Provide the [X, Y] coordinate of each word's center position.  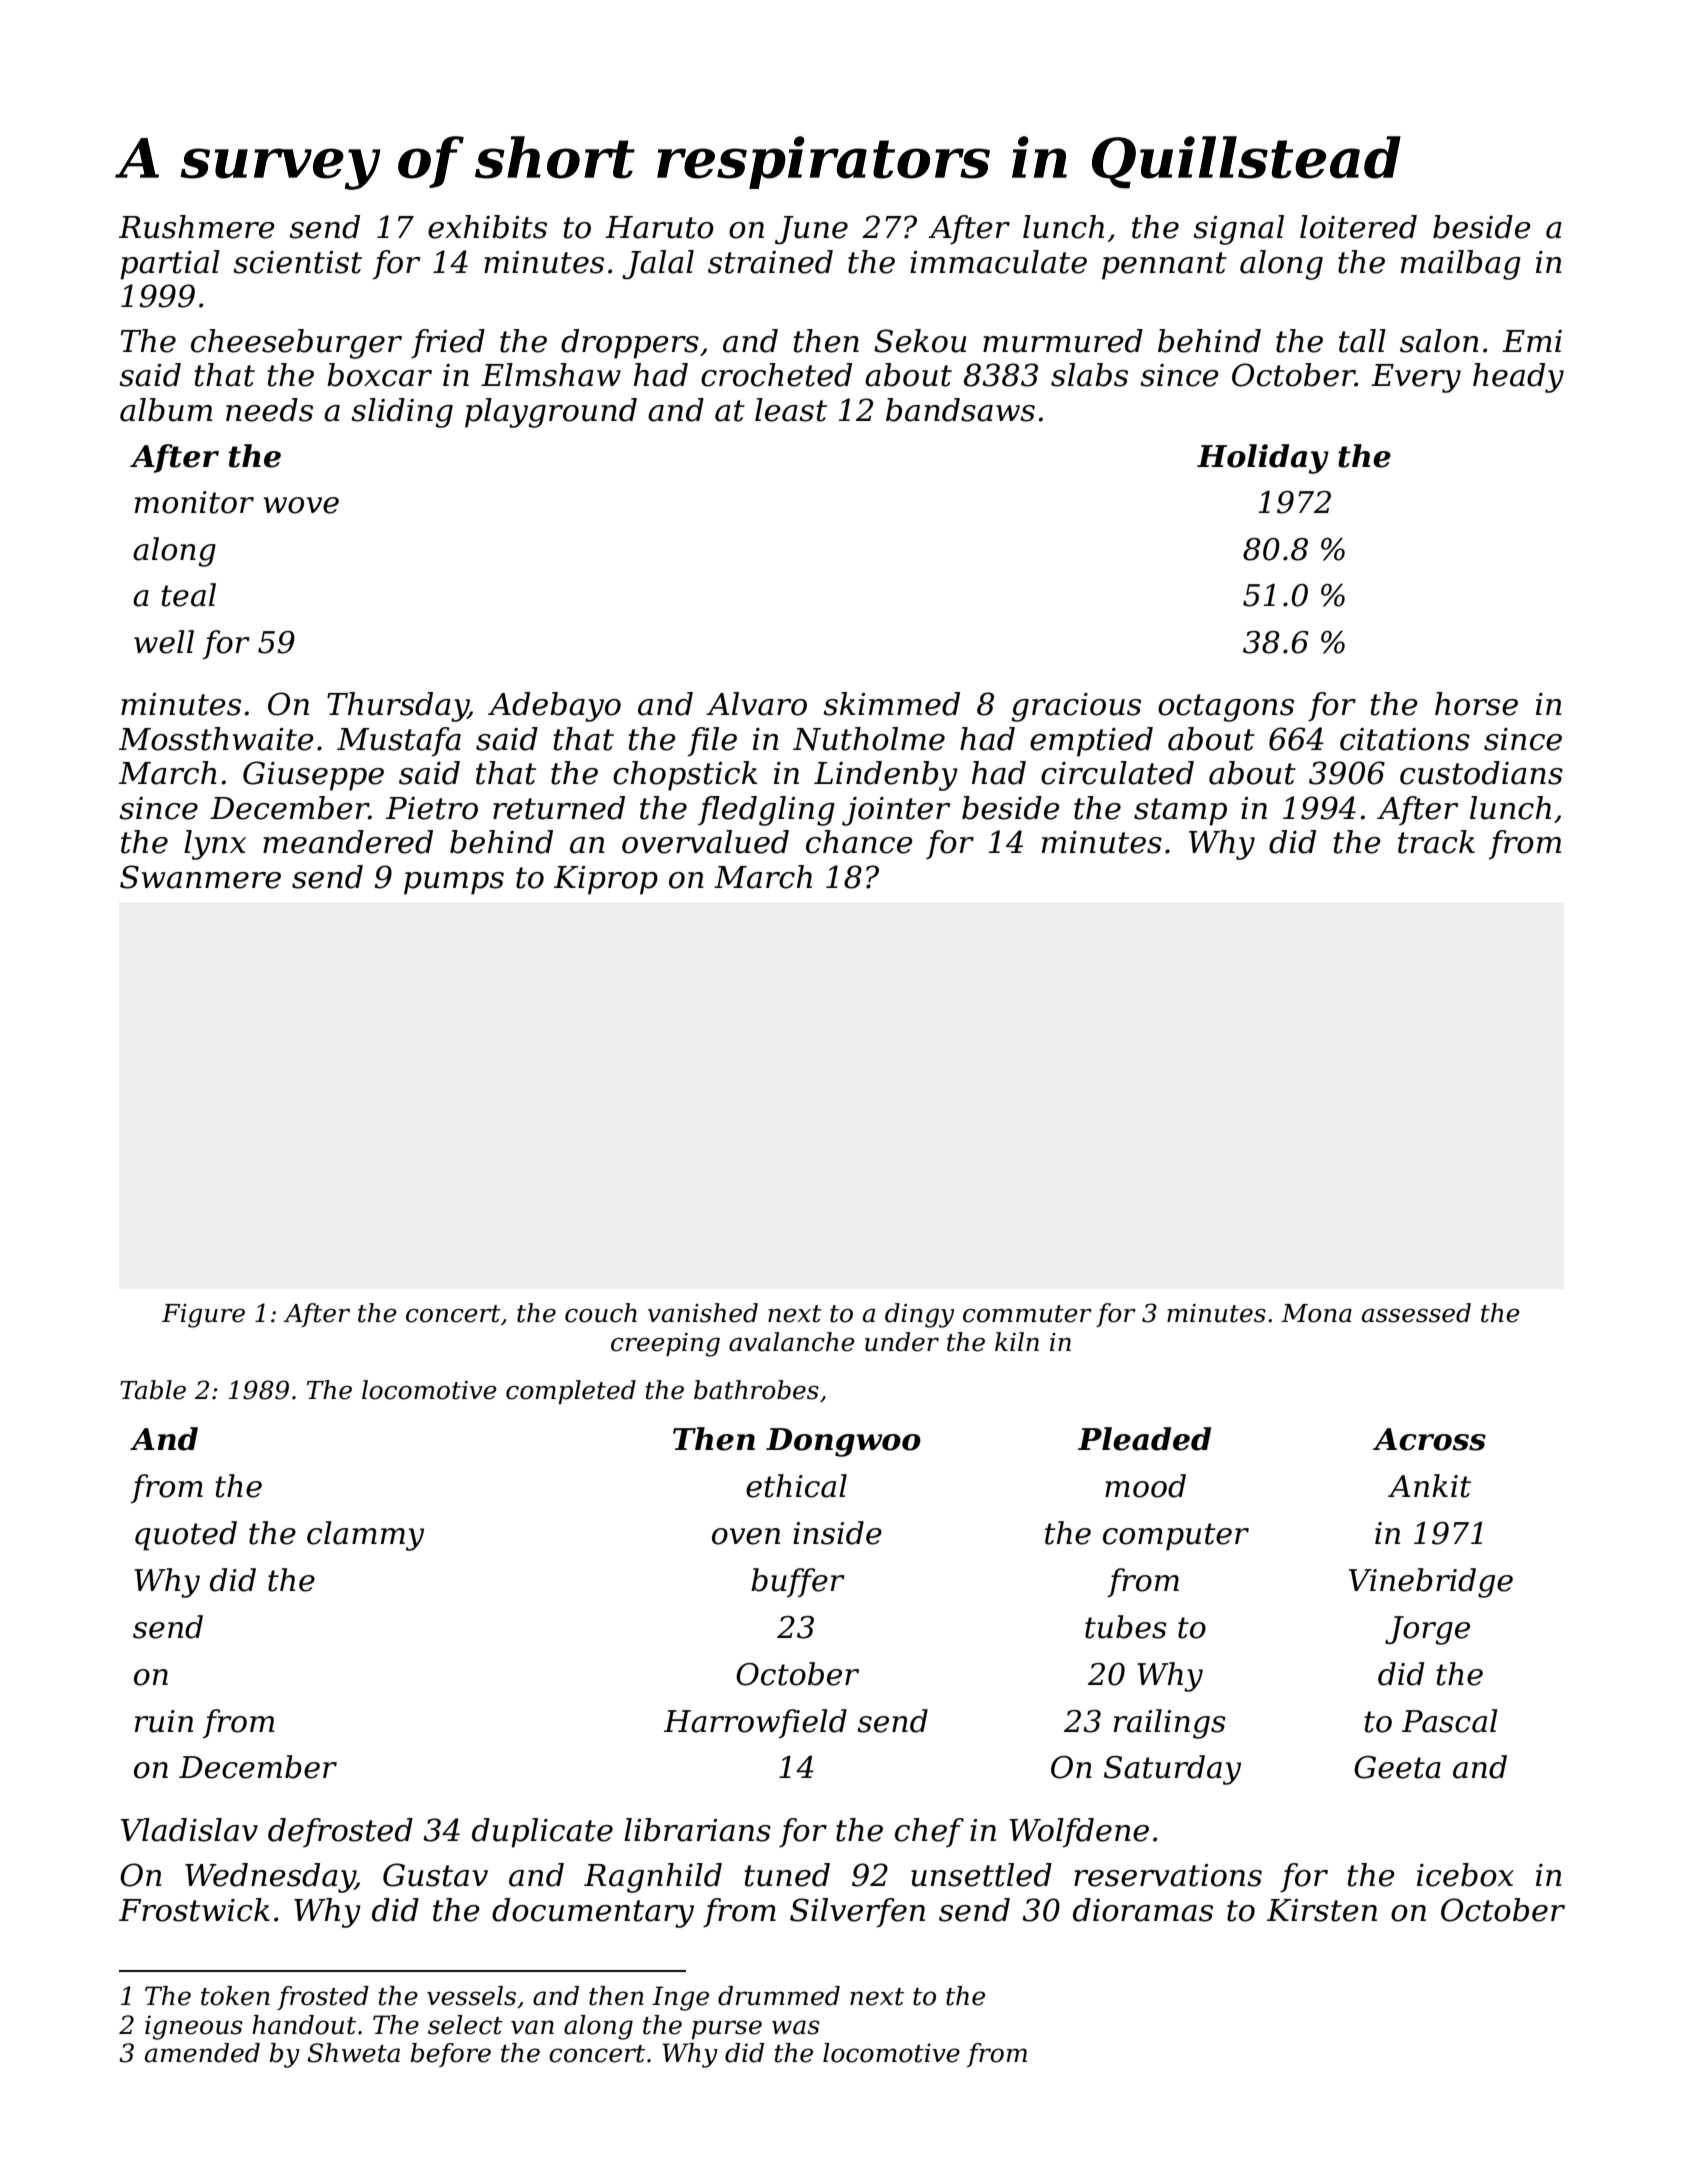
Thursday [397, 707]
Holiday [1263, 459]
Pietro [432, 808]
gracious [1076, 707]
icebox [1465, 1875]
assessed [1416, 1313]
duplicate [542, 1833]
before [451, 2055]
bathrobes [756, 1390]
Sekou [920, 341]
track [1436, 842]
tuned [787, 1875]
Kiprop [606, 880]
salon [1439, 341]
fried [448, 343]
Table [153, 1390]
